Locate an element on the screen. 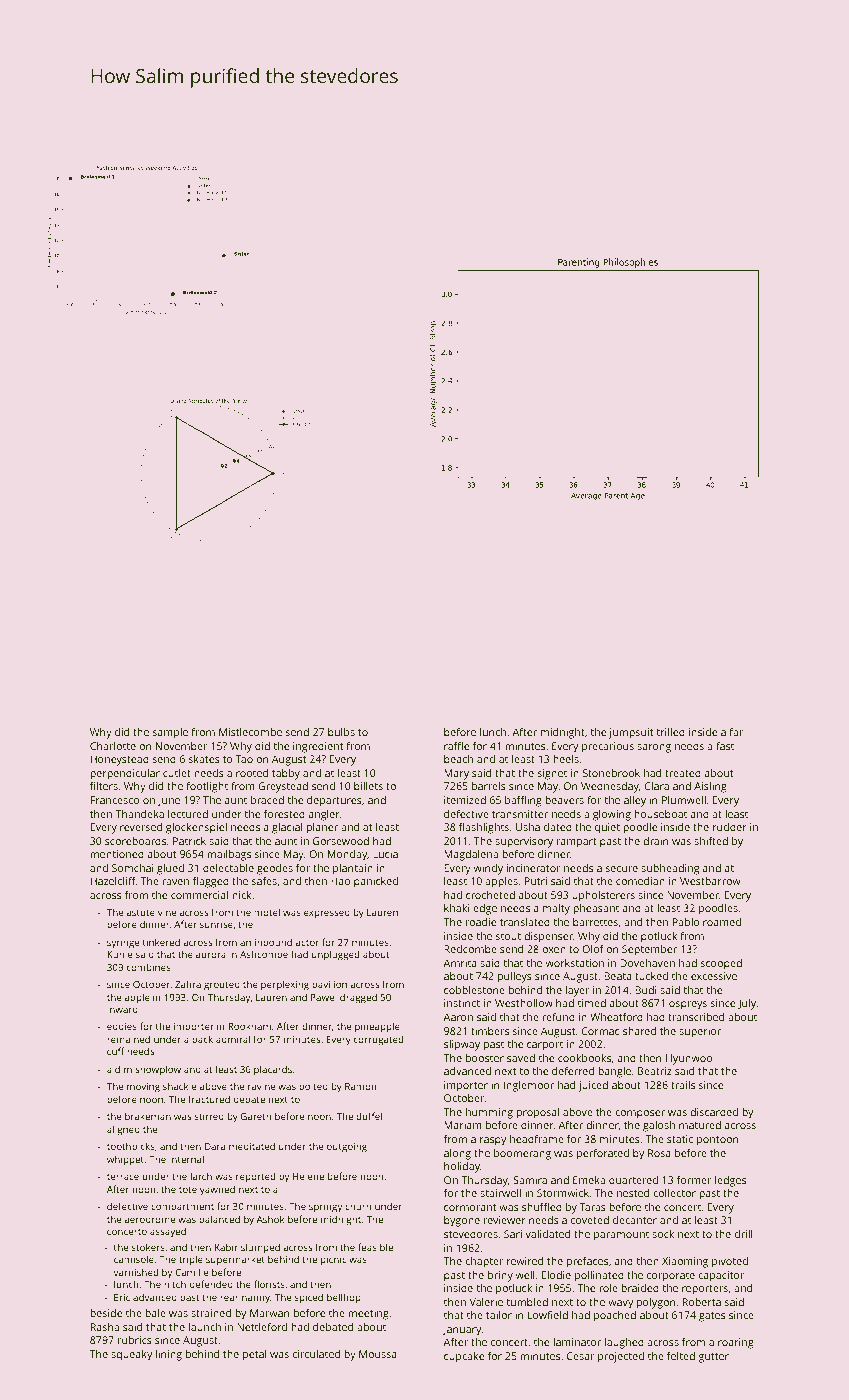  Hazelcliff is located at coordinates (113, 881).
